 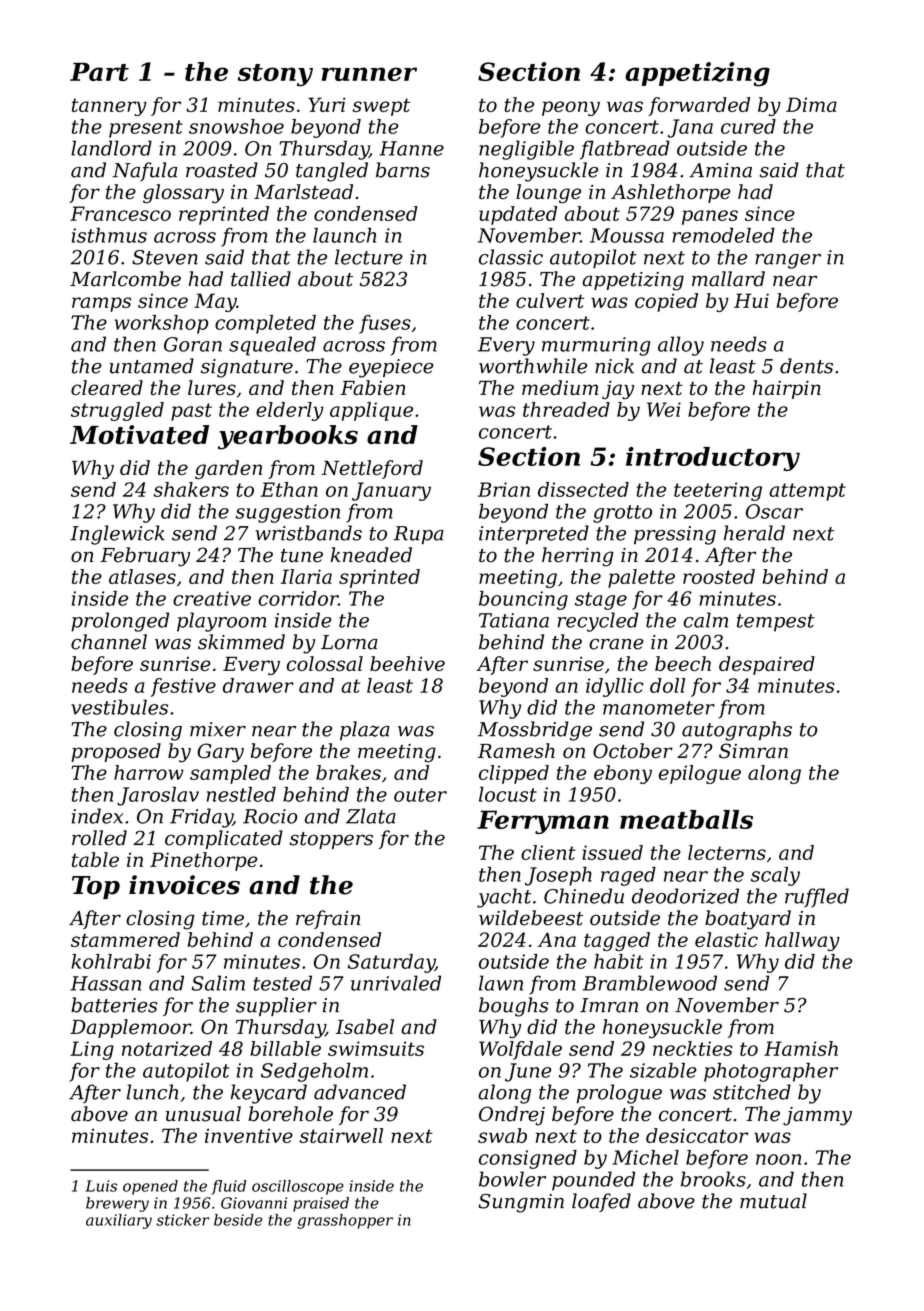 What do you see at coordinates (737, 731) in the screenshot?
I see `autographs` at bounding box center [737, 731].
